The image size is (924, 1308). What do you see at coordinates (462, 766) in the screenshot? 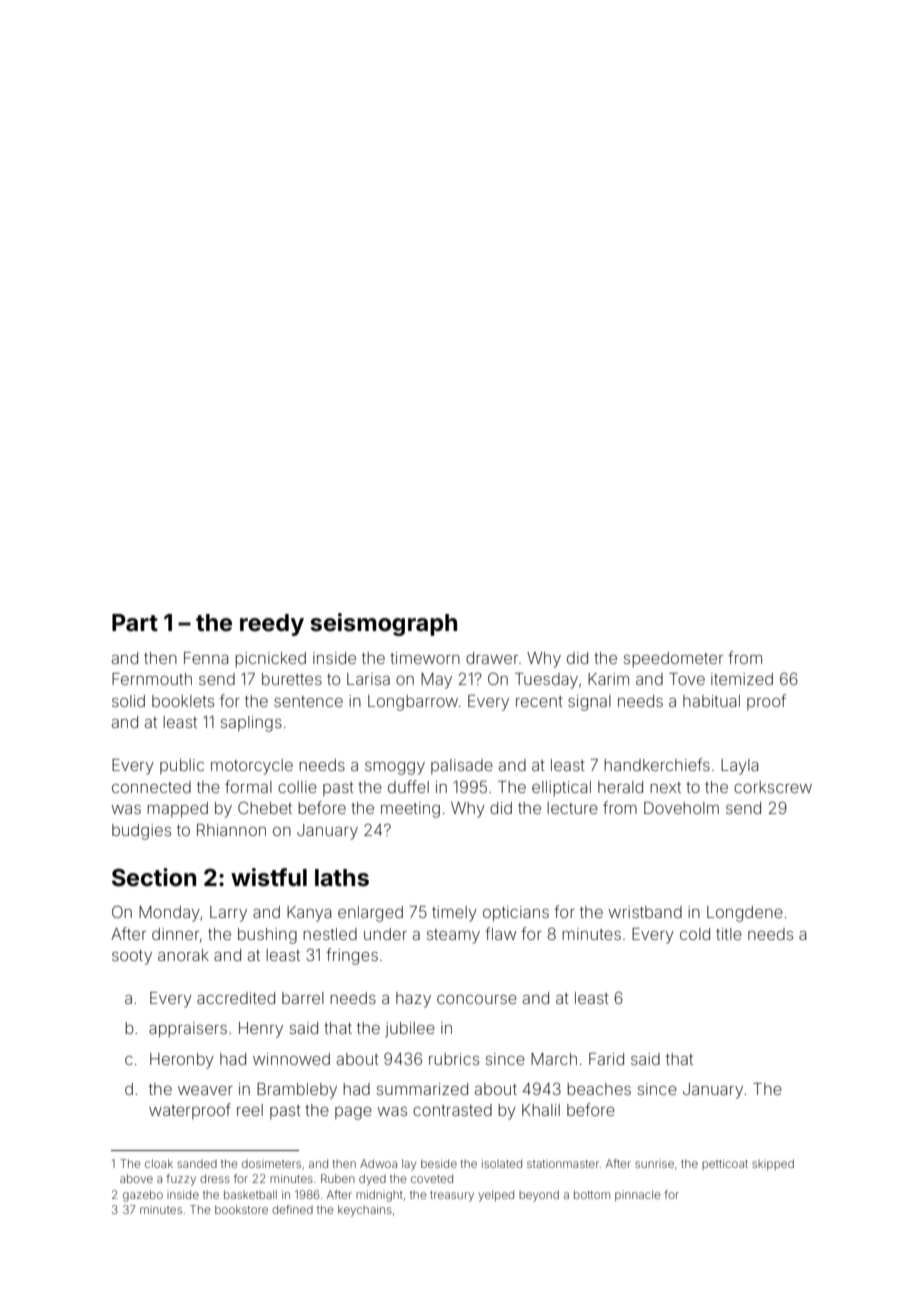
I see `palisade` at bounding box center [462, 766].
